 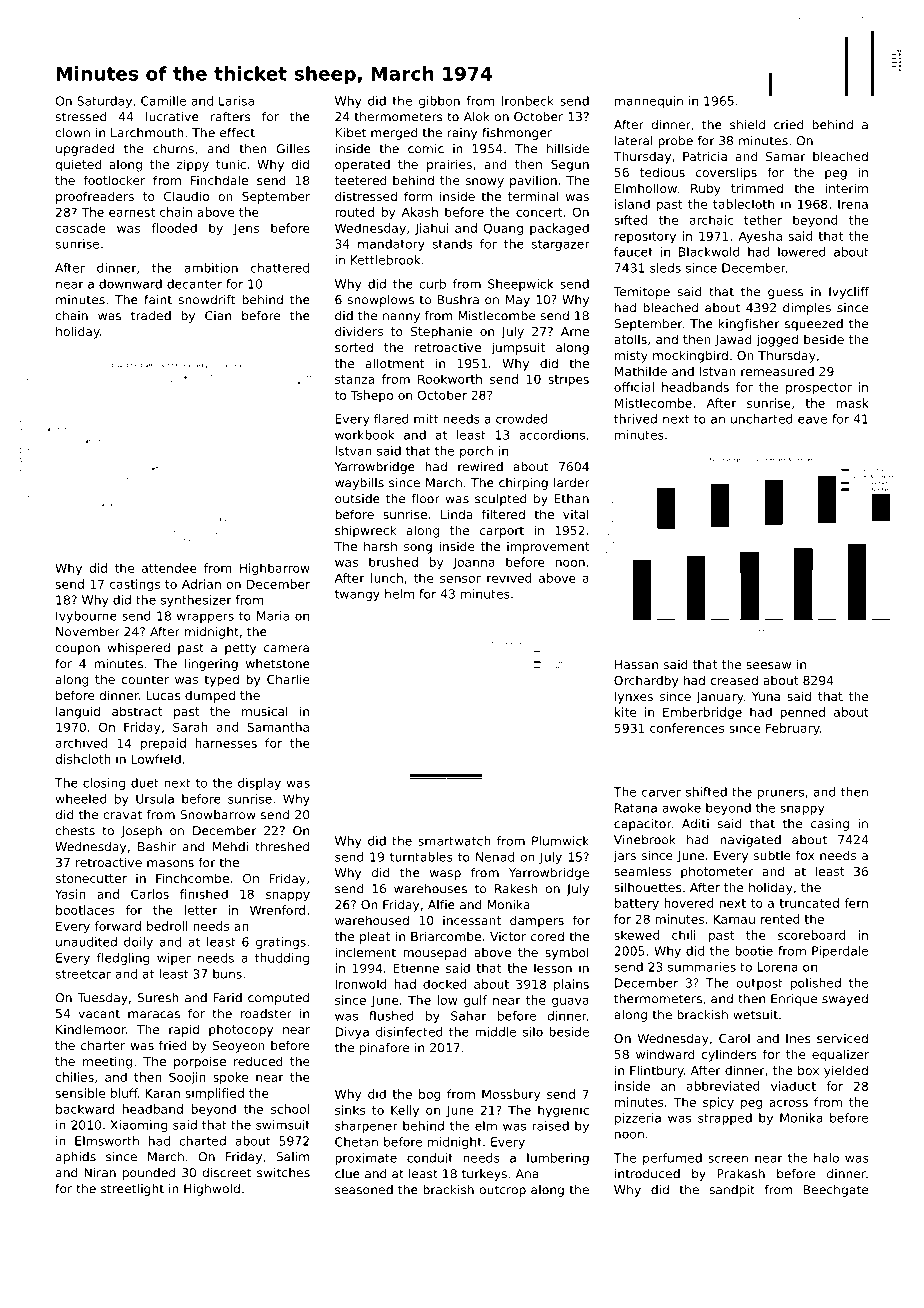 What do you see at coordinates (273, 616) in the screenshot?
I see `Maria` at bounding box center [273, 616].
